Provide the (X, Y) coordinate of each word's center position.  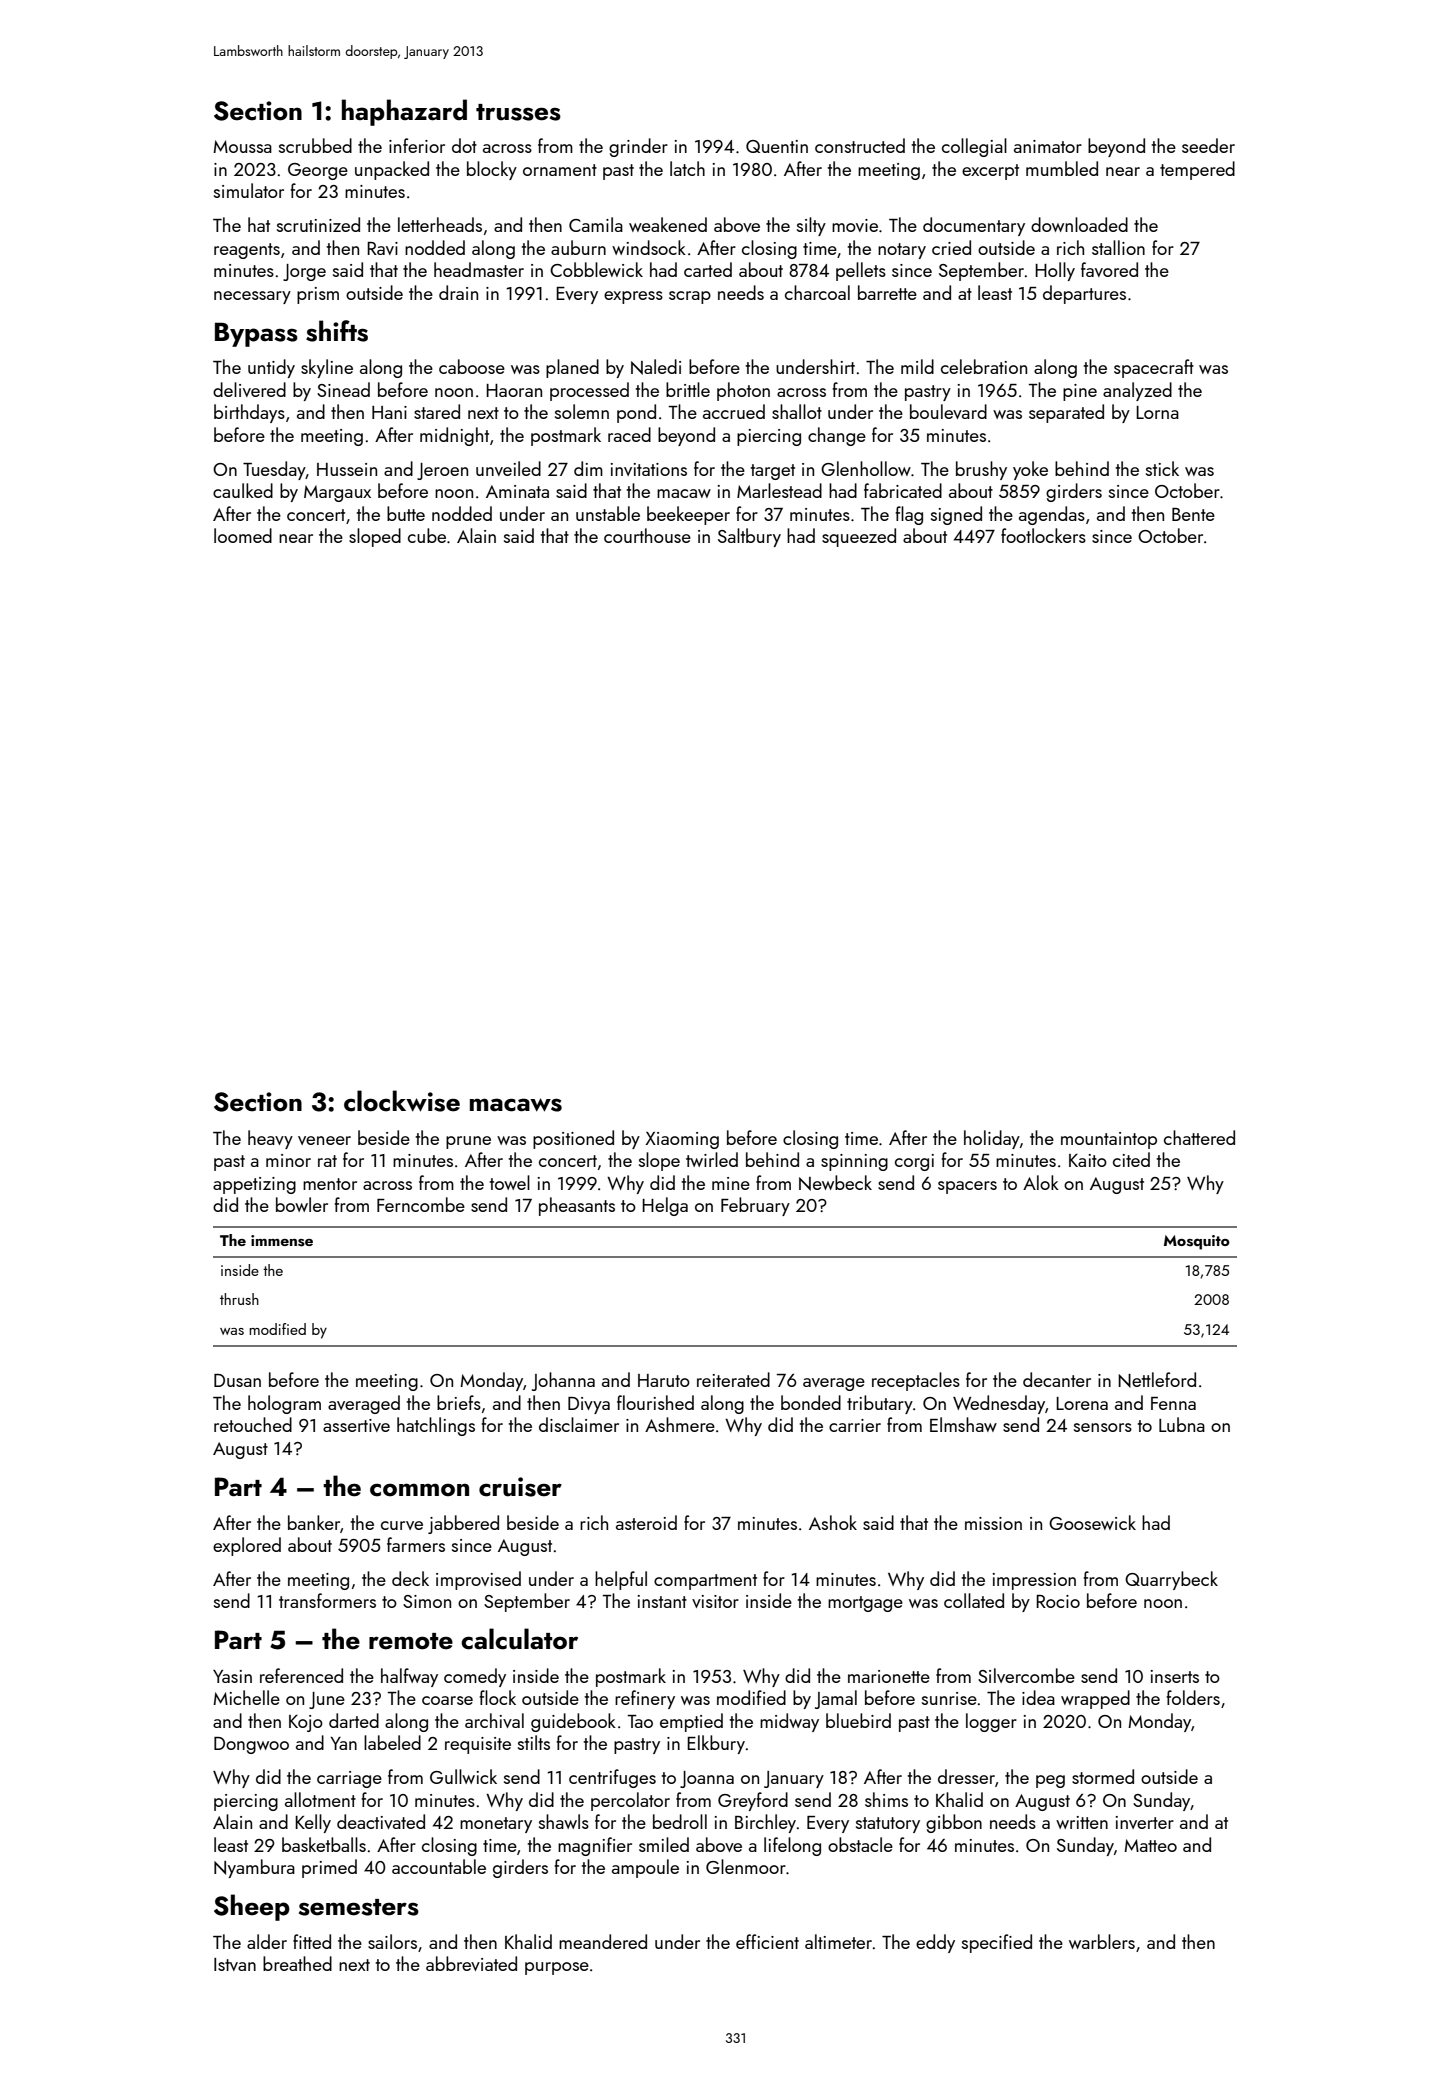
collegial (974, 147)
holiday (992, 1139)
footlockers (1043, 535)
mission (993, 1523)
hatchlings (436, 1426)
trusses (518, 112)
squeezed (859, 537)
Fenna (1173, 1403)
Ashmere (680, 1424)
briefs (459, 1402)
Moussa (242, 146)
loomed (243, 535)
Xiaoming (682, 1140)
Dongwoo (251, 1745)
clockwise (402, 1101)
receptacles (916, 1381)
